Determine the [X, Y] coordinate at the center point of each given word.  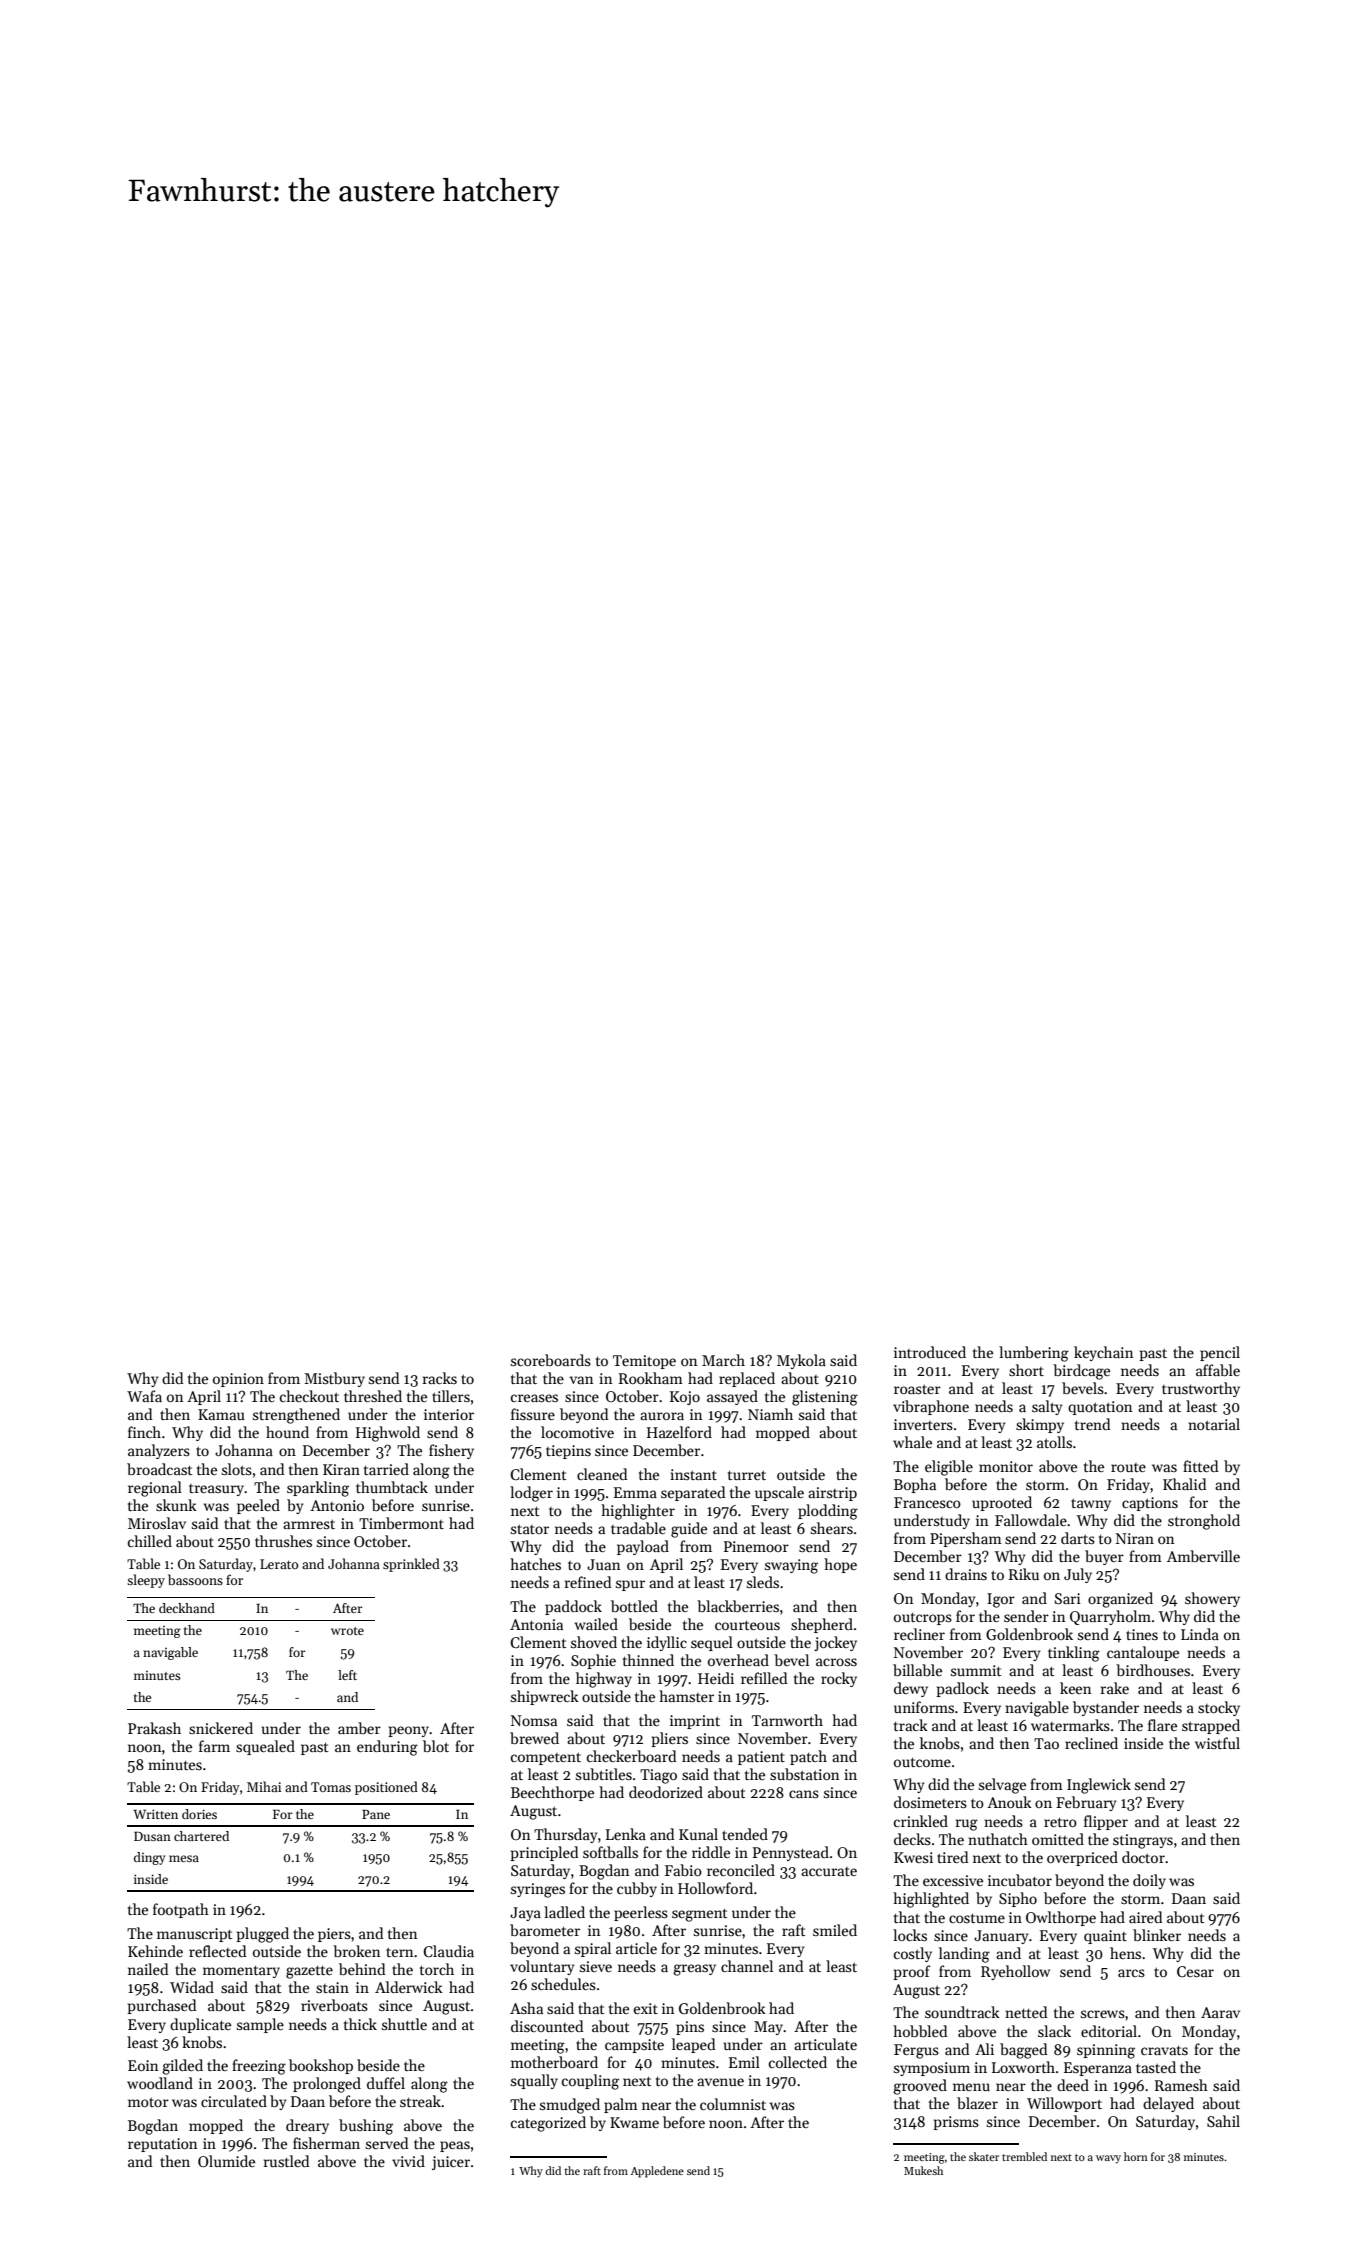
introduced [930, 1352]
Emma [635, 1492]
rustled [286, 2161]
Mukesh [923, 2170]
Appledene [657, 2172]
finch [144, 1432]
